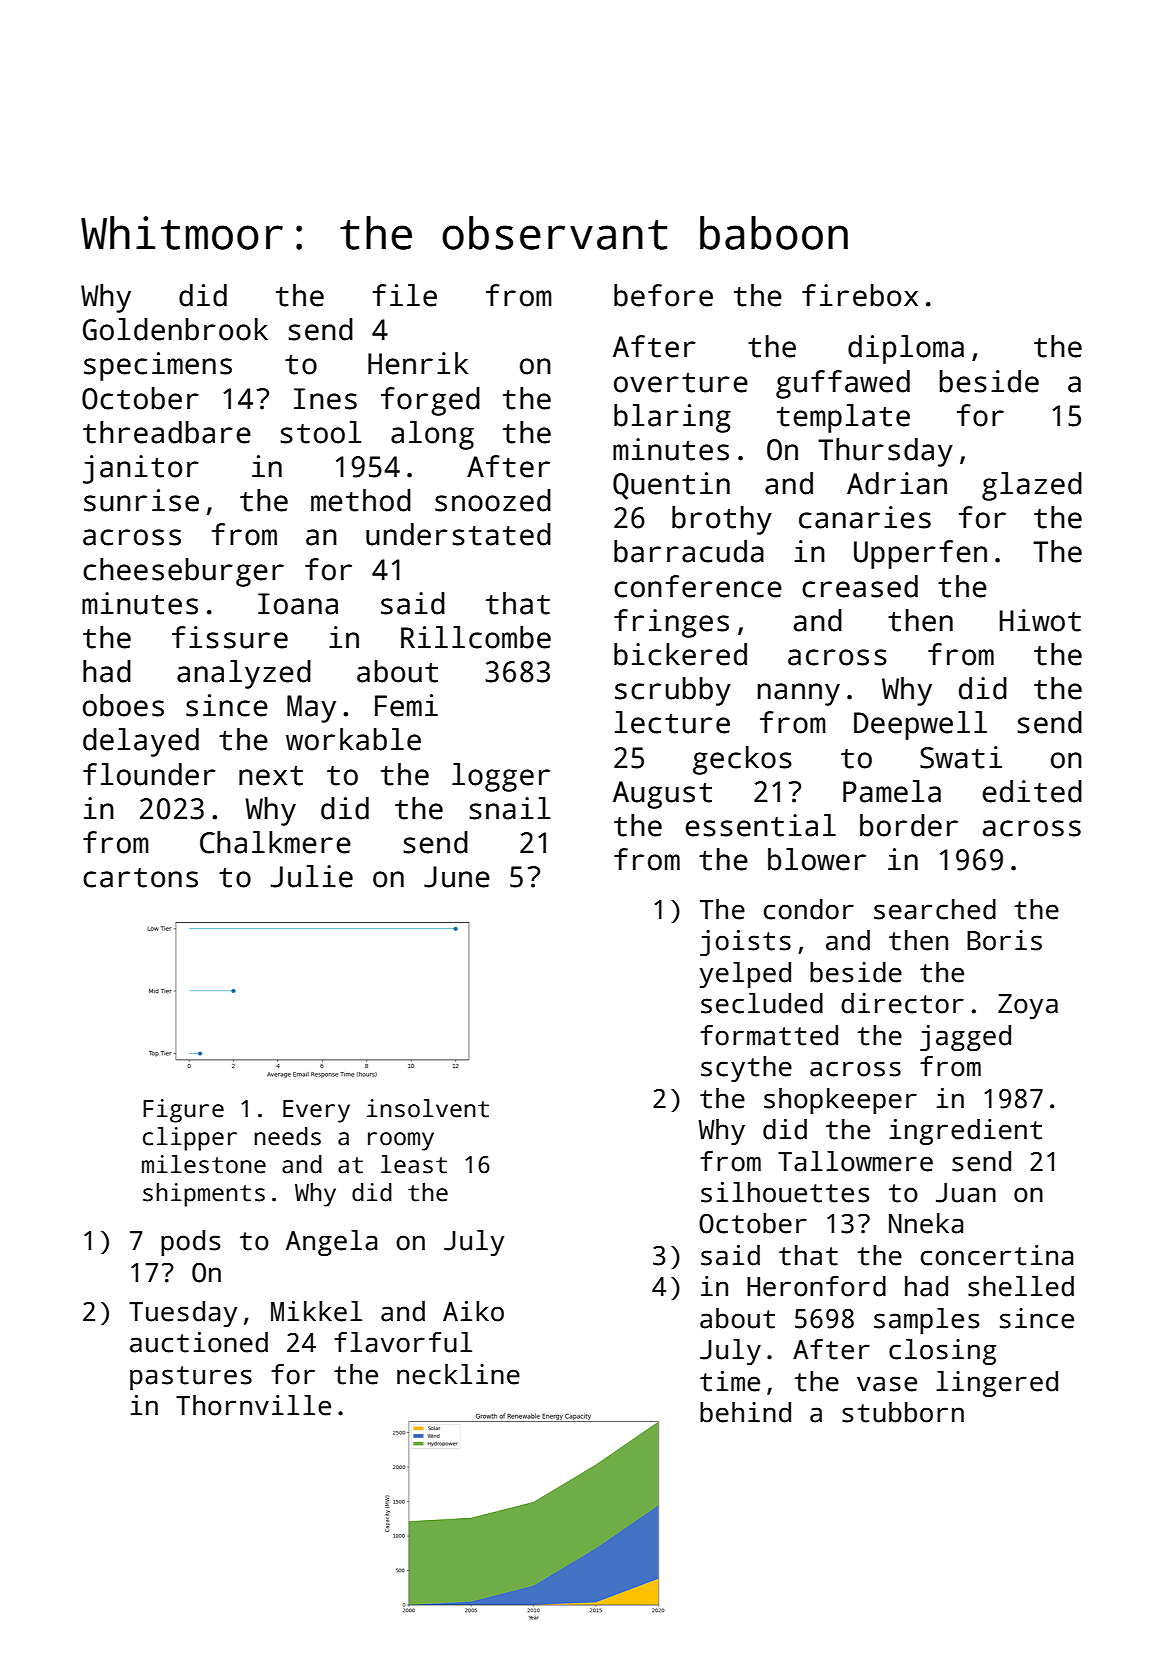  What do you see at coordinates (745, 1412) in the image?
I see `behind` at bounding box center [745, 1412].
